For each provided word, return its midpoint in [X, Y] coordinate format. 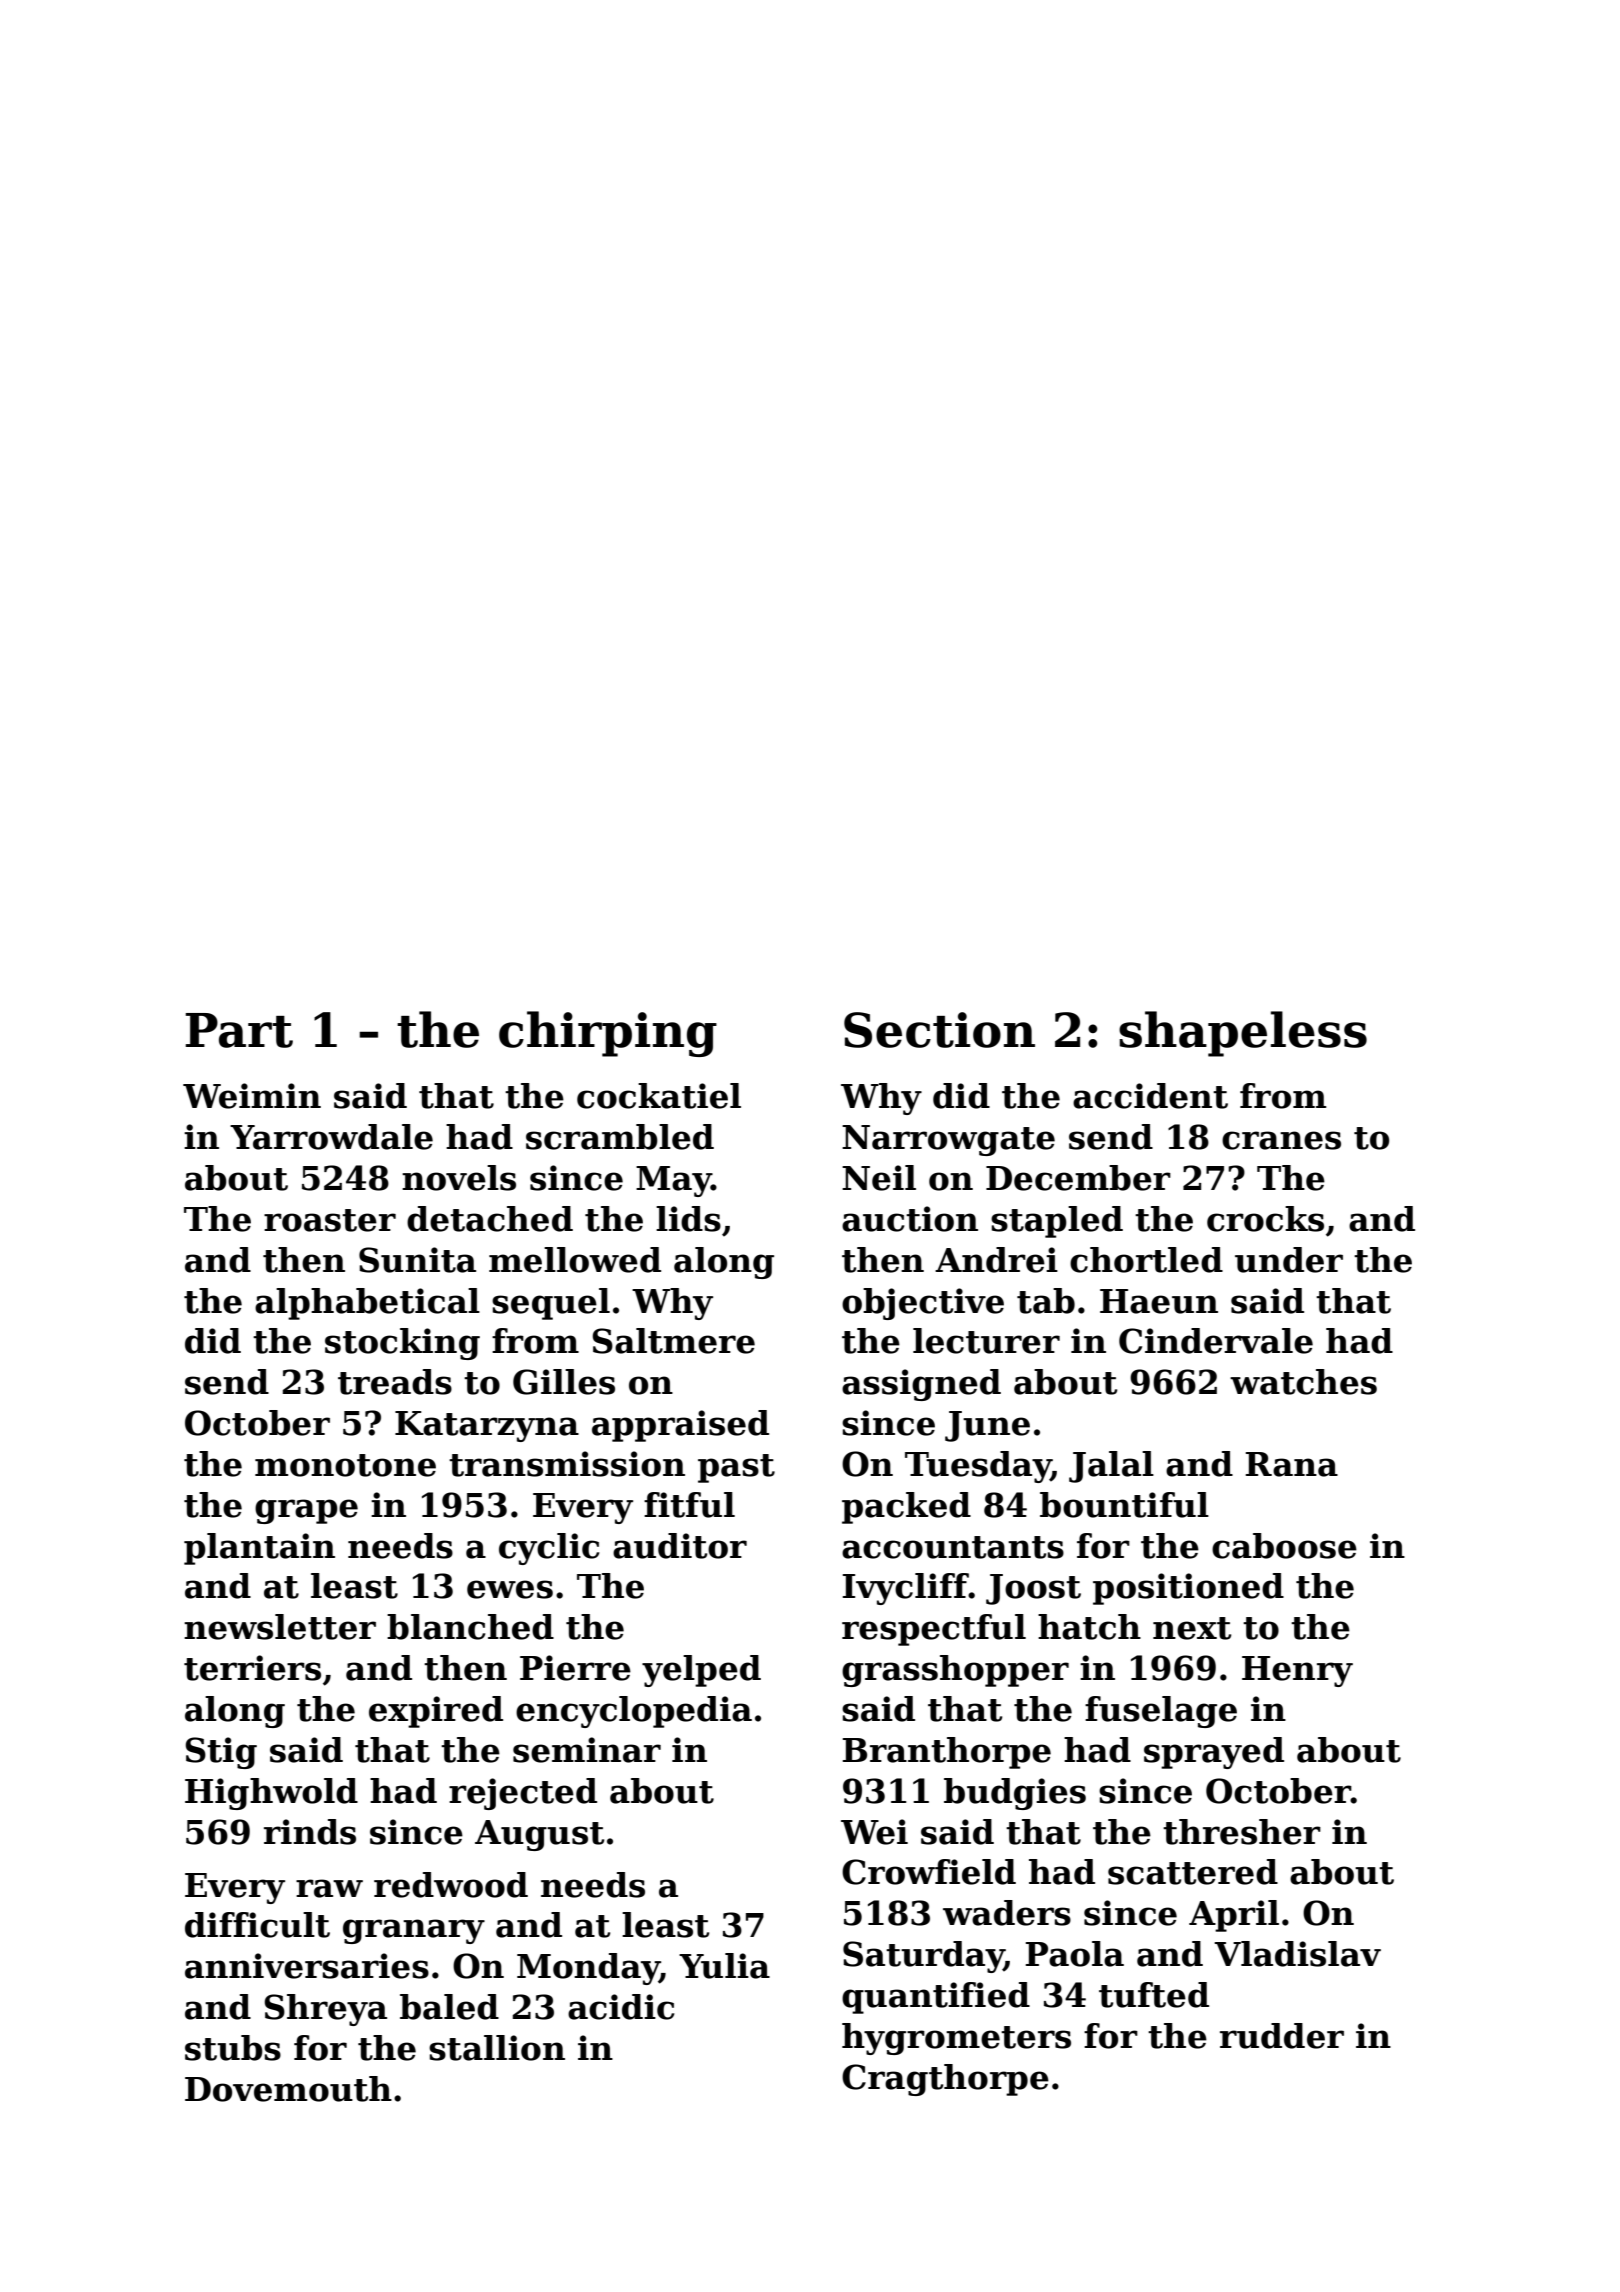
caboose [1284, 1546]
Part [239, 1030]
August [539, 1835]
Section [939, 1030]
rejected [523, 1794]
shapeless [1243, 1034]
